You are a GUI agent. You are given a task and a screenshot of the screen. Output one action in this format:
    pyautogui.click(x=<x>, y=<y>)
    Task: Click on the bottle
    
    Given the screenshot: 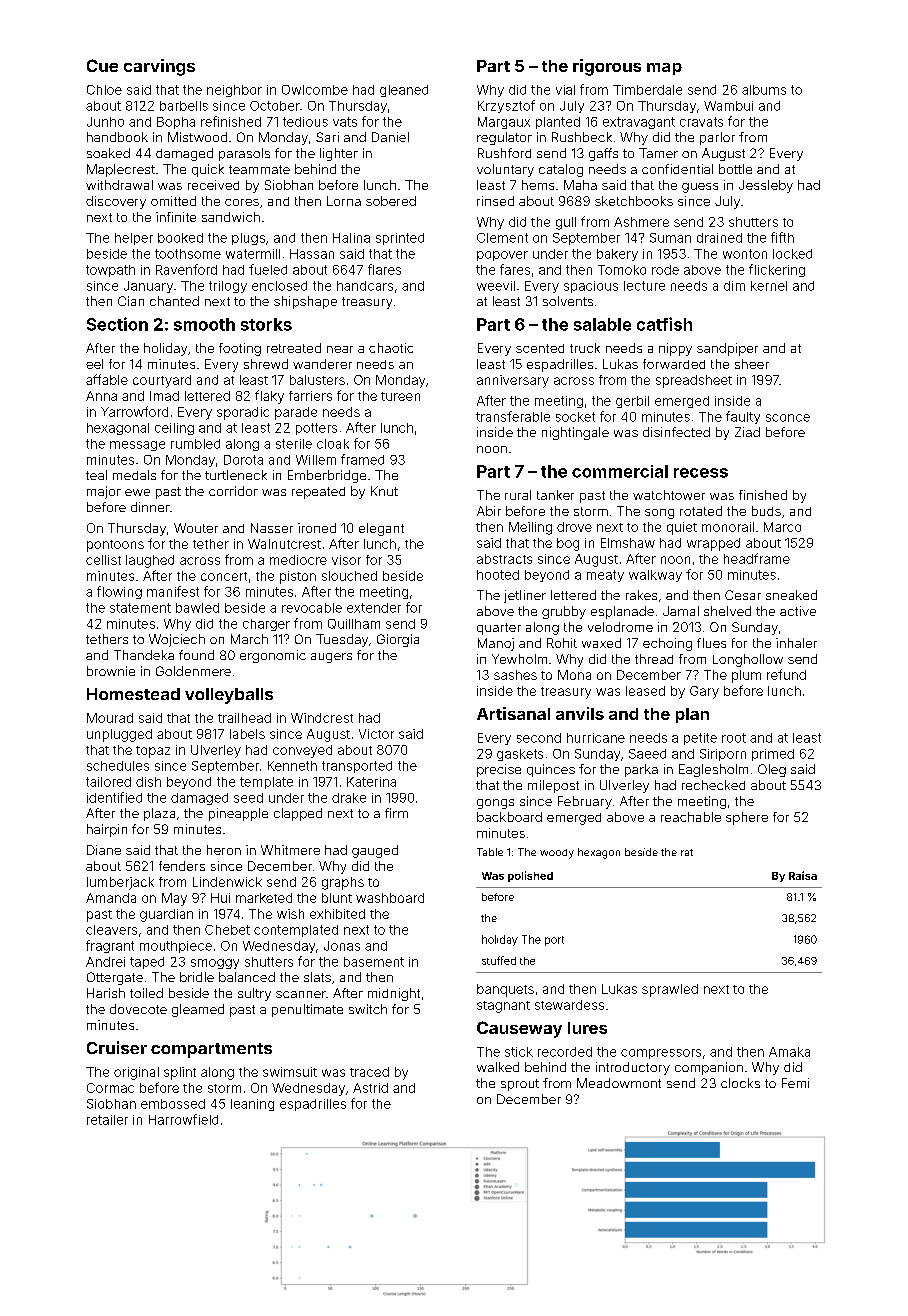 What is the action you would take?
    pyautogui.click(x=735, y=169)
